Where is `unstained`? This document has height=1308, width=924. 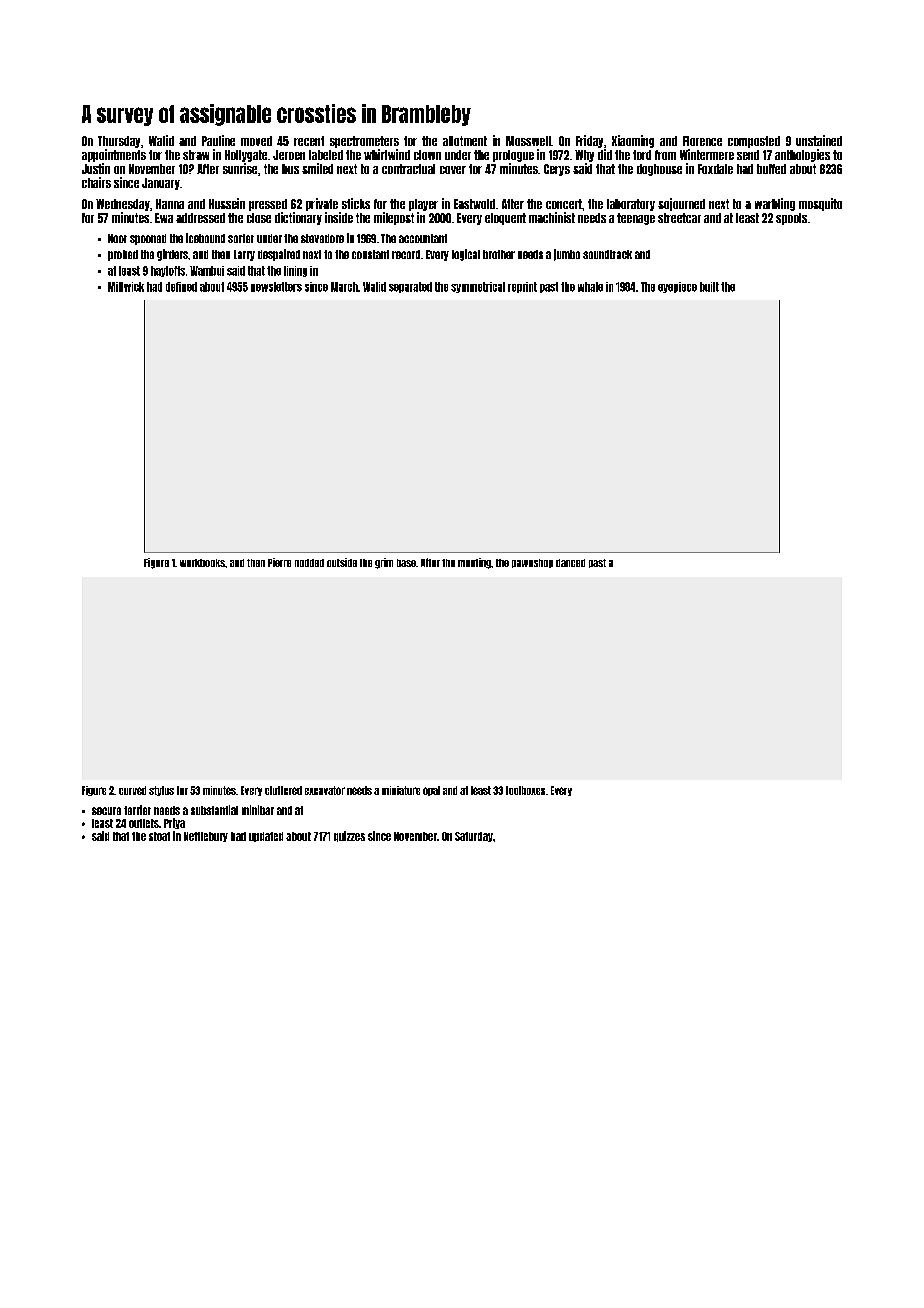
unstained is located at coordinates (819, 140).
